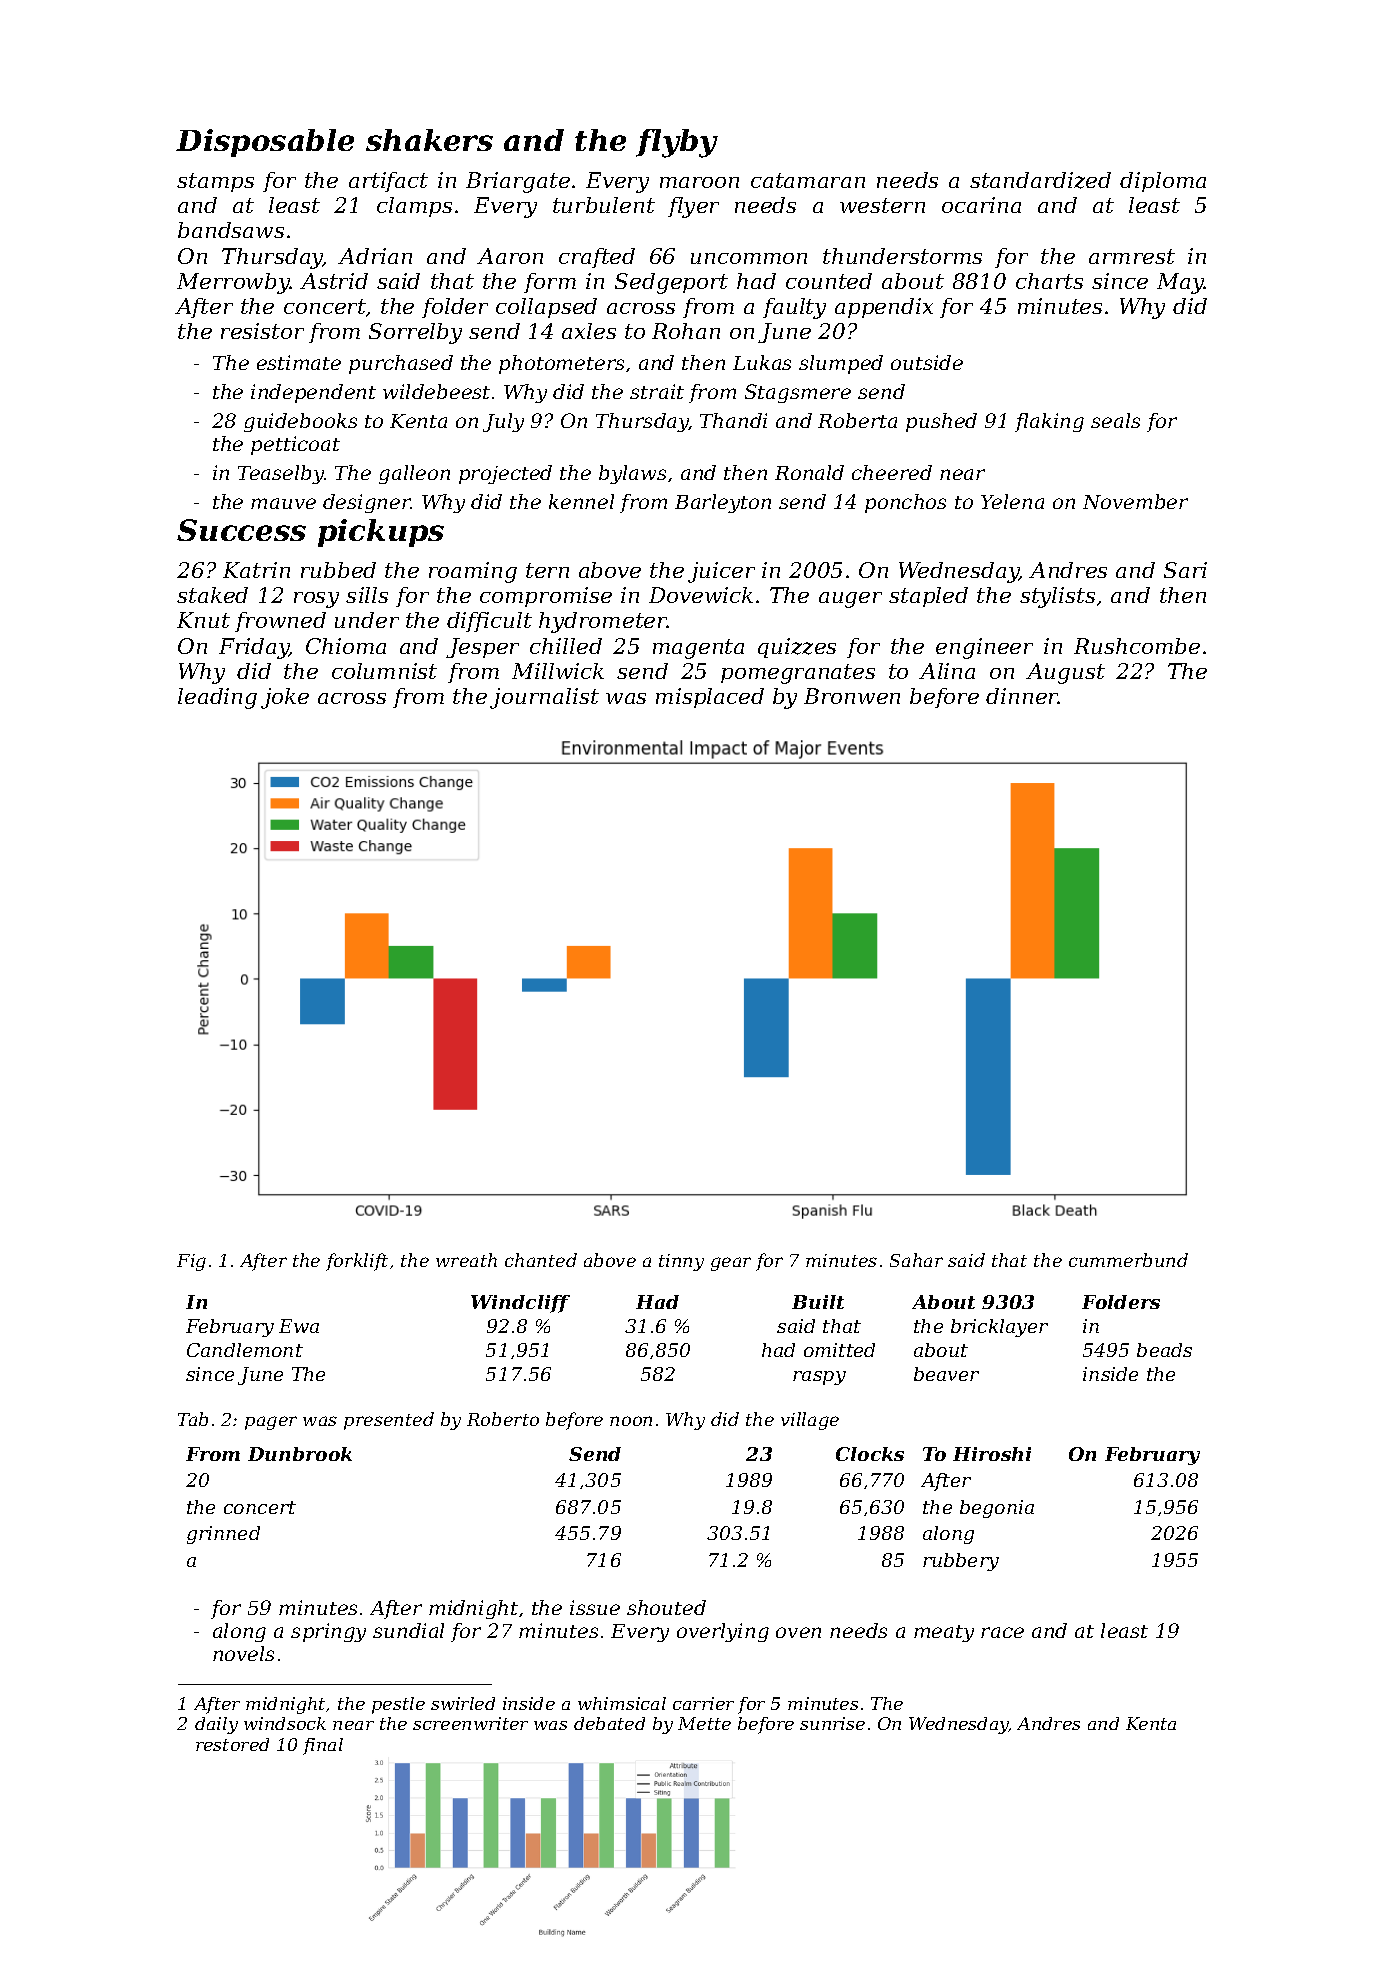  What do you see at coordinates (1163, 182) in the image?
I see `diploma` at bounding box center [1163, 182].
